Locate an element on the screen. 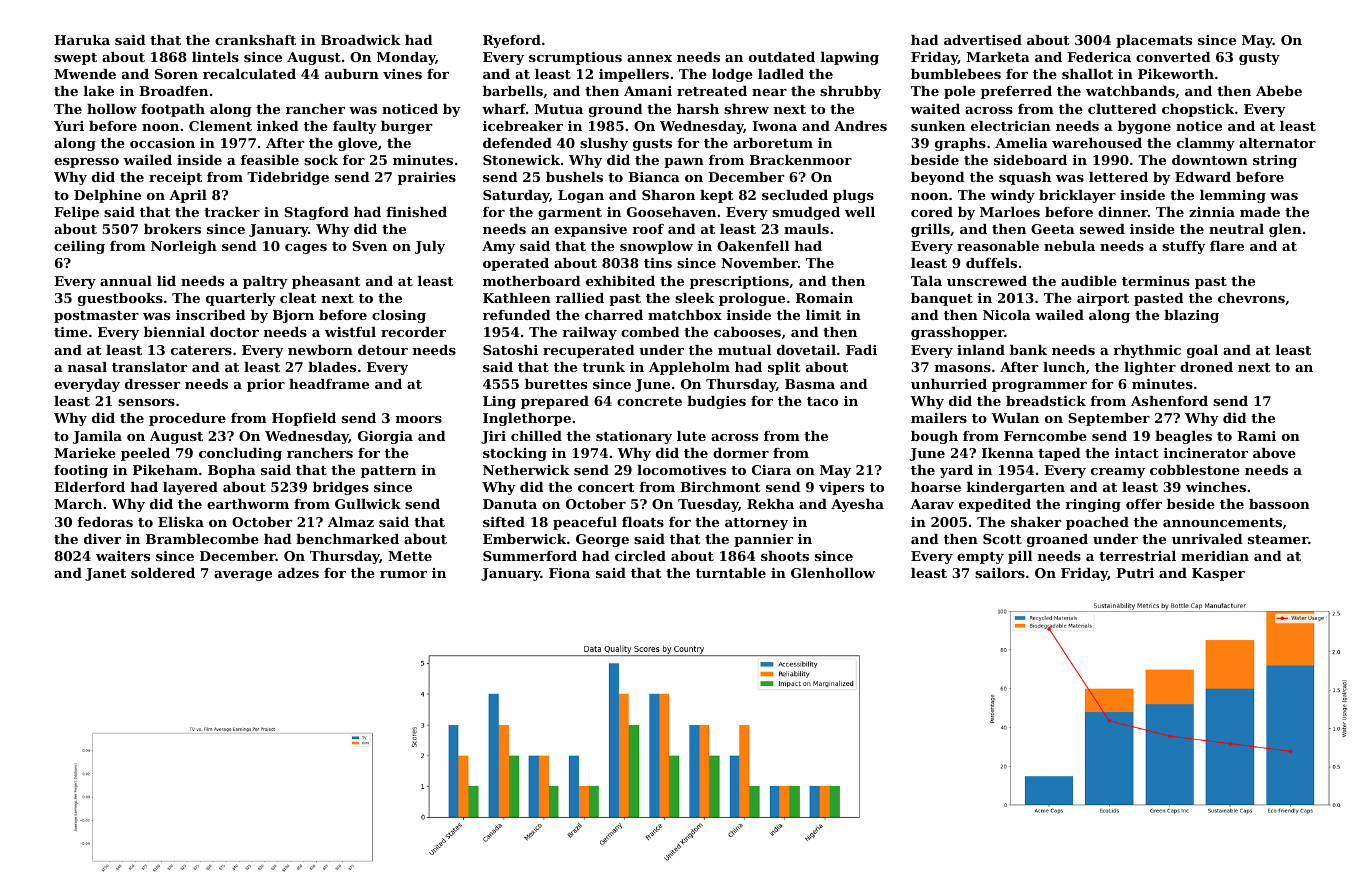 Image resolution: width=1372 pixels, height=887 pixels. placemats is located at coordinates (1154, 41).
